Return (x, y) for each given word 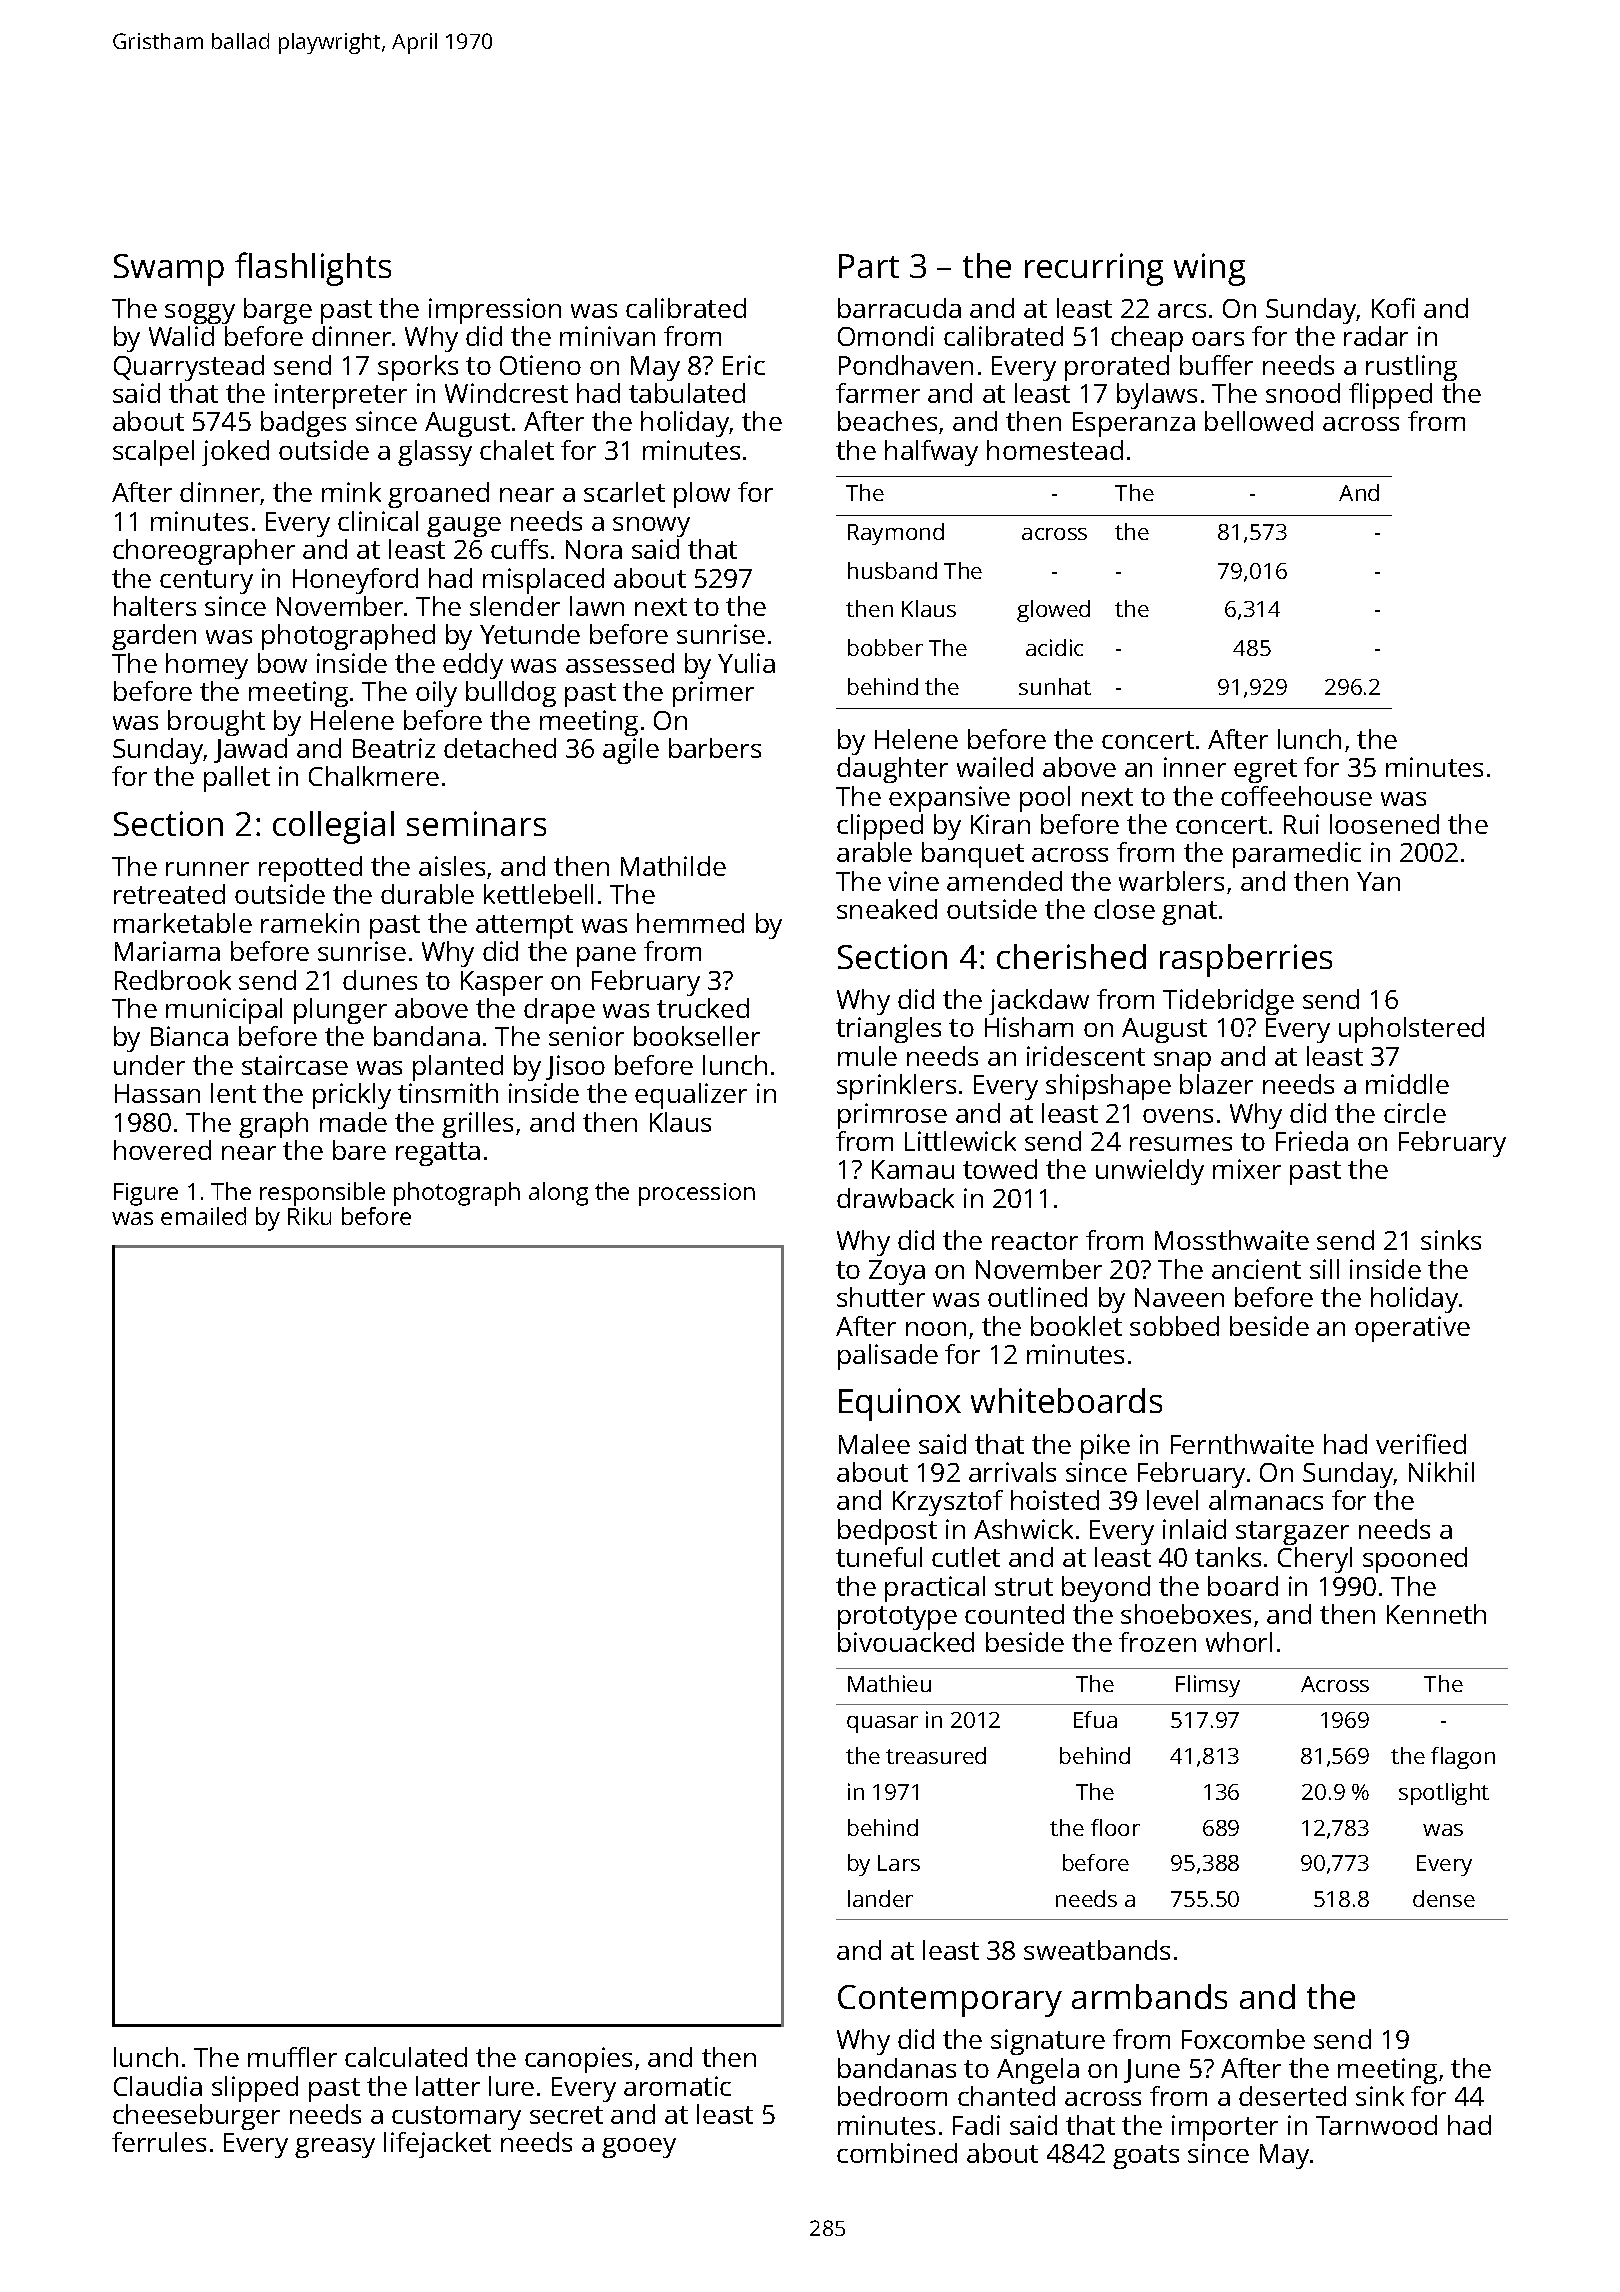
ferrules (159, 2142)
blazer (1216, 1084)
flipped (1390, 396)
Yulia (746, 663)
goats (1146, 2157)
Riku (309, 1216)
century (206, 582)
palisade (888, 1357)
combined (897, 2153)
